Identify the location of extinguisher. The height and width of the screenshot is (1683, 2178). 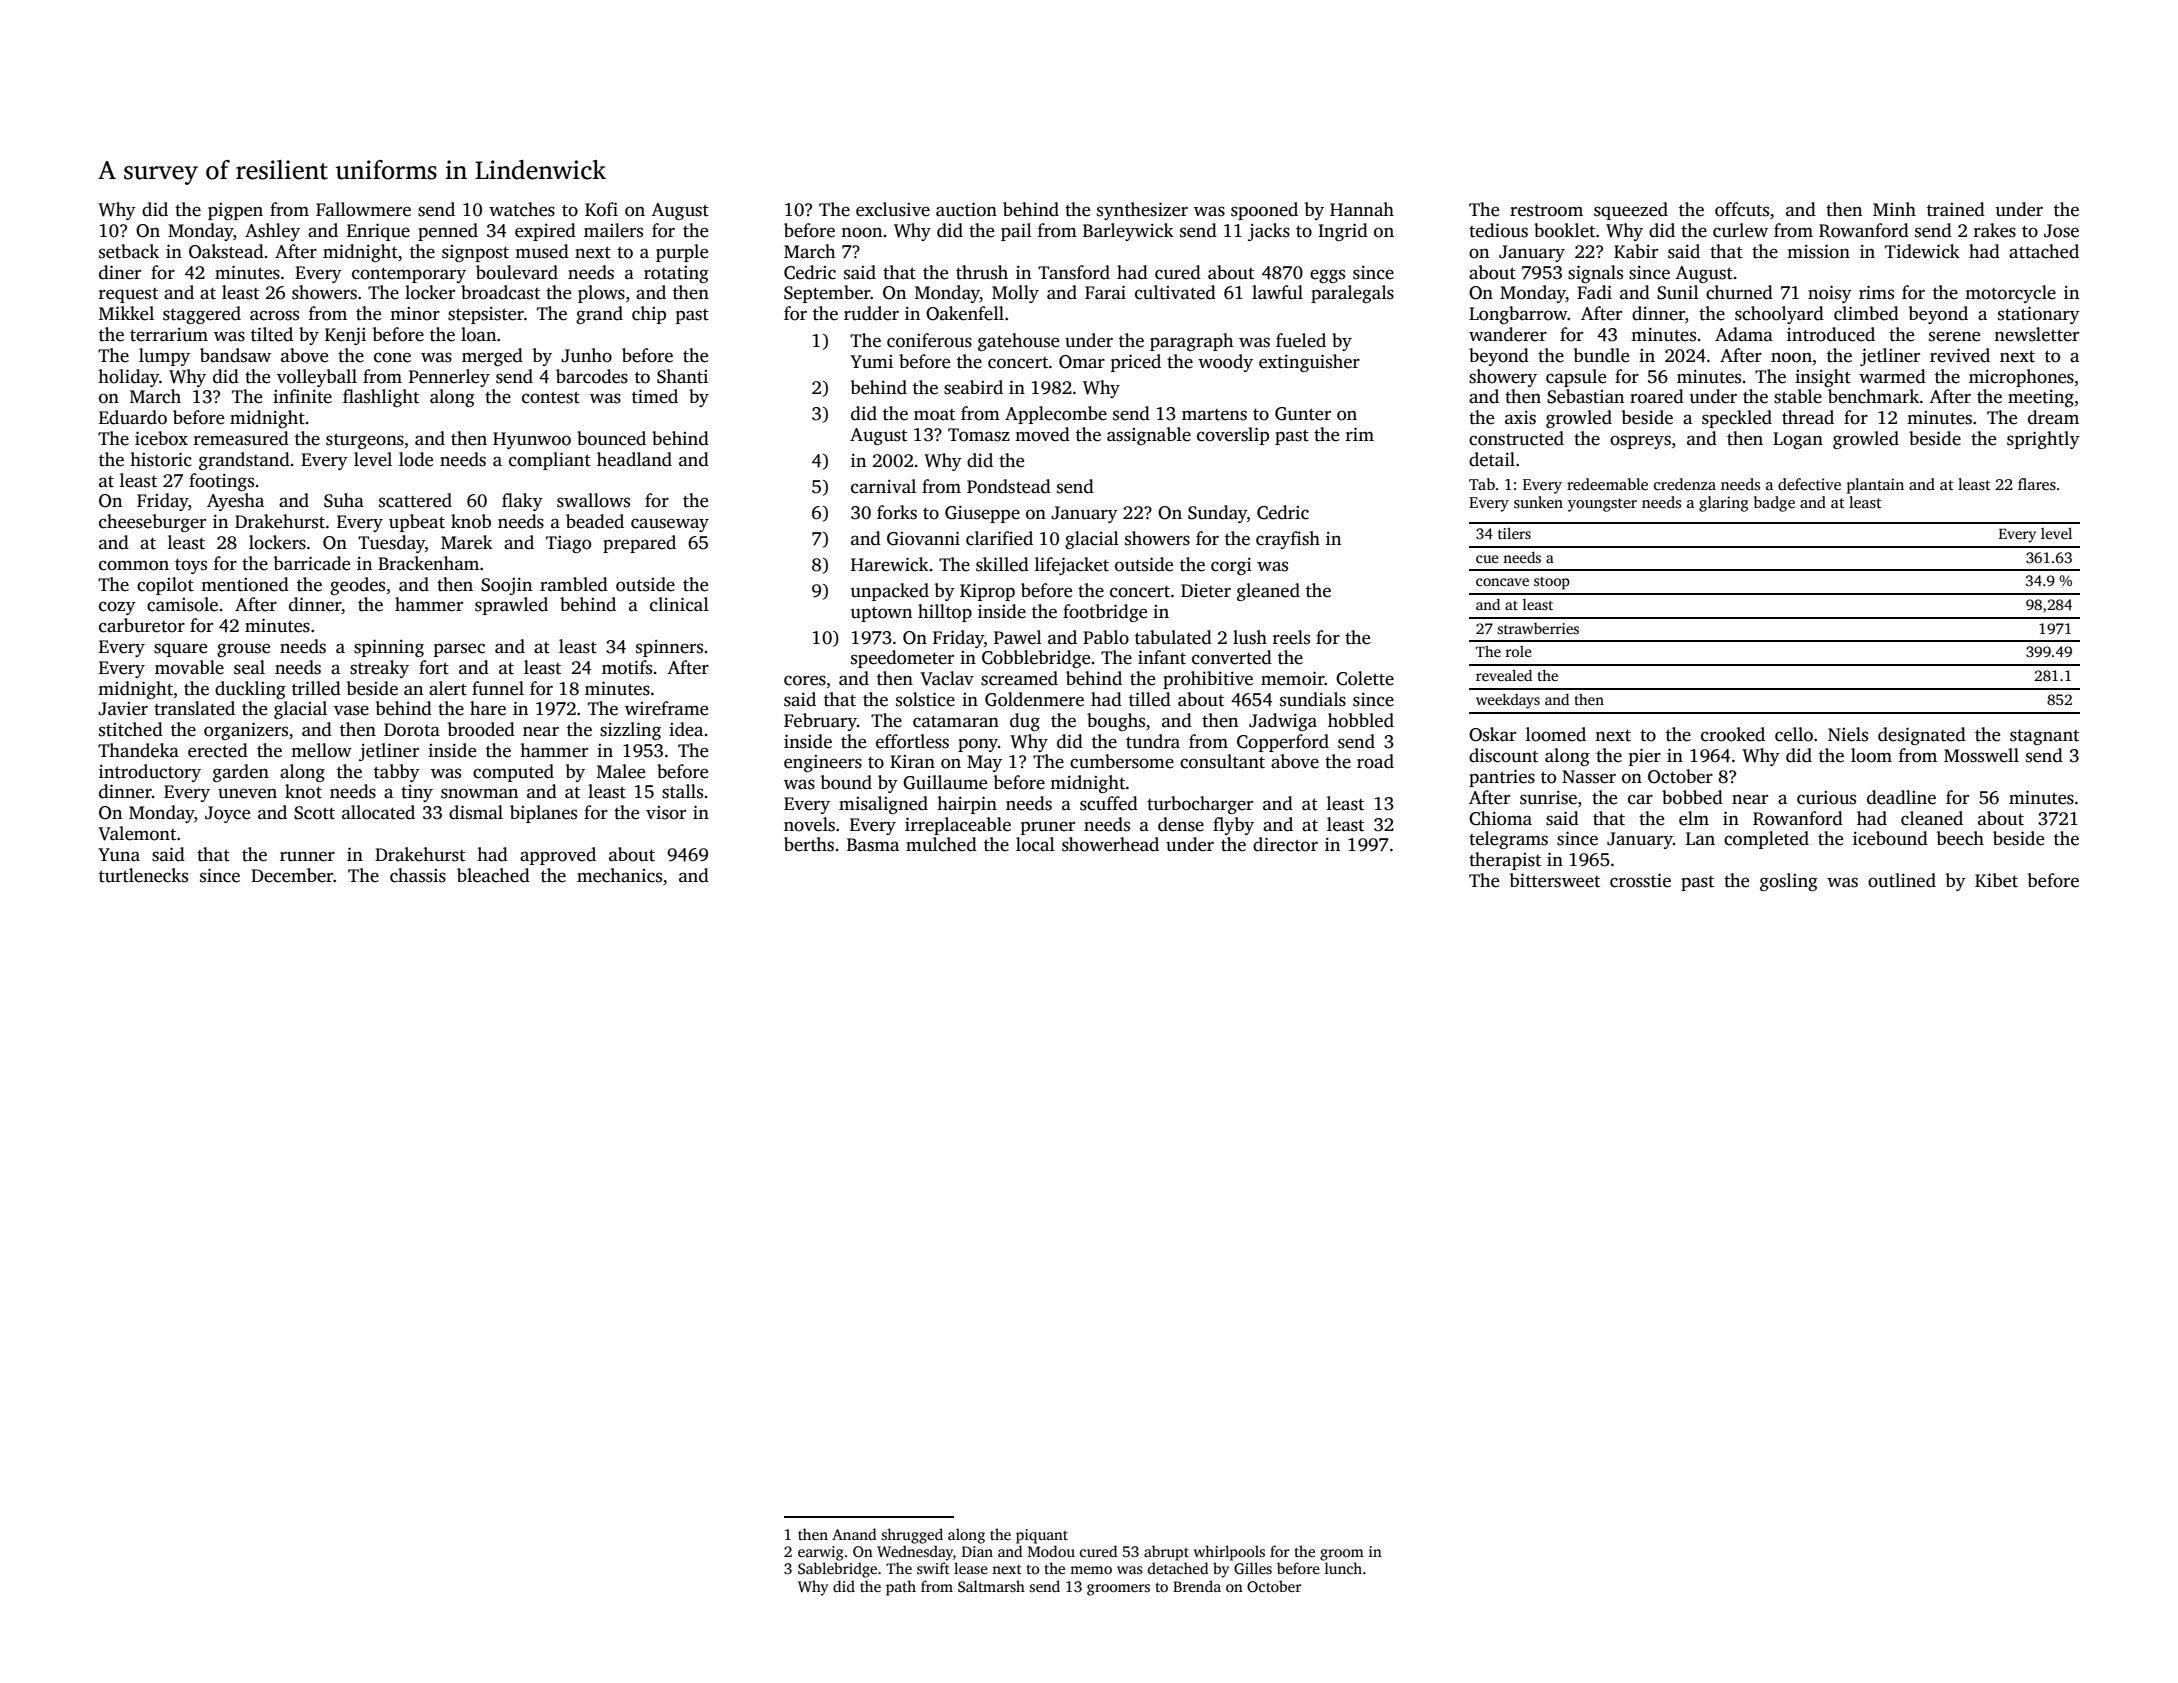
(1309, 363).
